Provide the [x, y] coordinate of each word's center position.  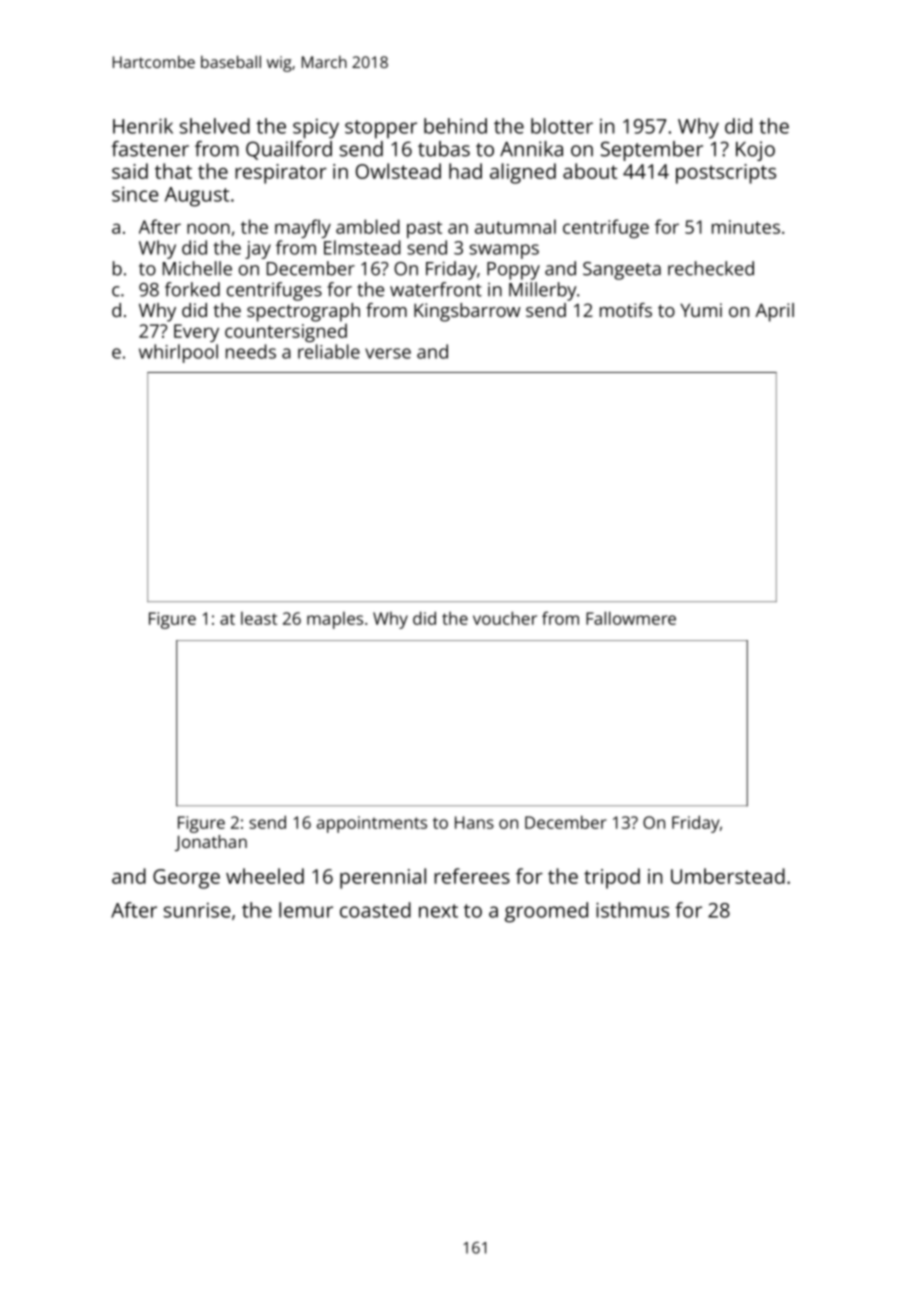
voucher [505, 618]
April [774, 312]
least [259, 618]
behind [455, 126]
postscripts [726, 174]
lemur [306, 910]
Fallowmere [631, 618]
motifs [626, 310]
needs [251, 351]
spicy [316, 128]
